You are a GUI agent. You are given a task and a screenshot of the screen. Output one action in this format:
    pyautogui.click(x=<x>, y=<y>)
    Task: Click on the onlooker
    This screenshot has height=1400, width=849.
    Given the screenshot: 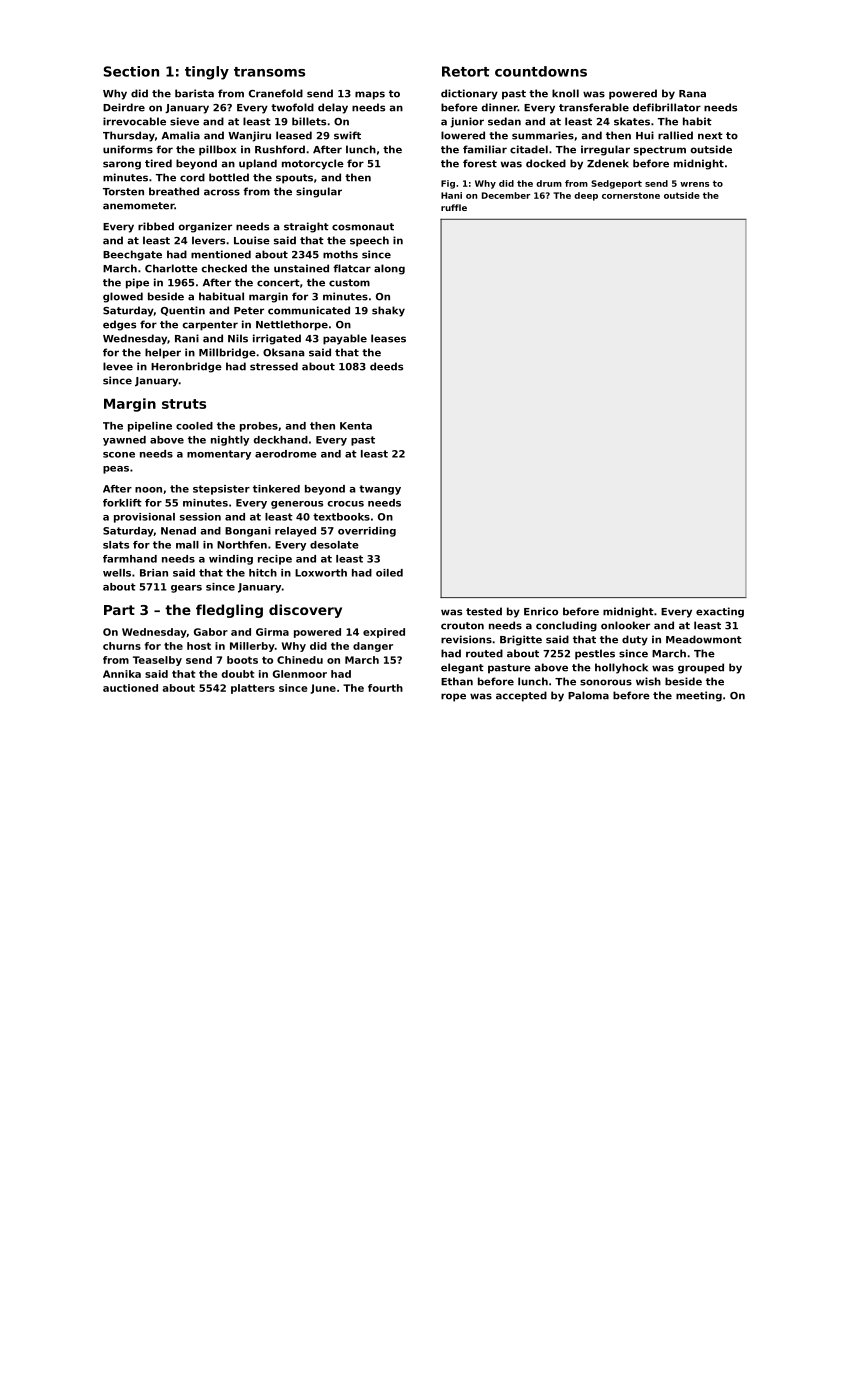 What is the action you would take?
    pyautogui.click(x=625, y=625)
